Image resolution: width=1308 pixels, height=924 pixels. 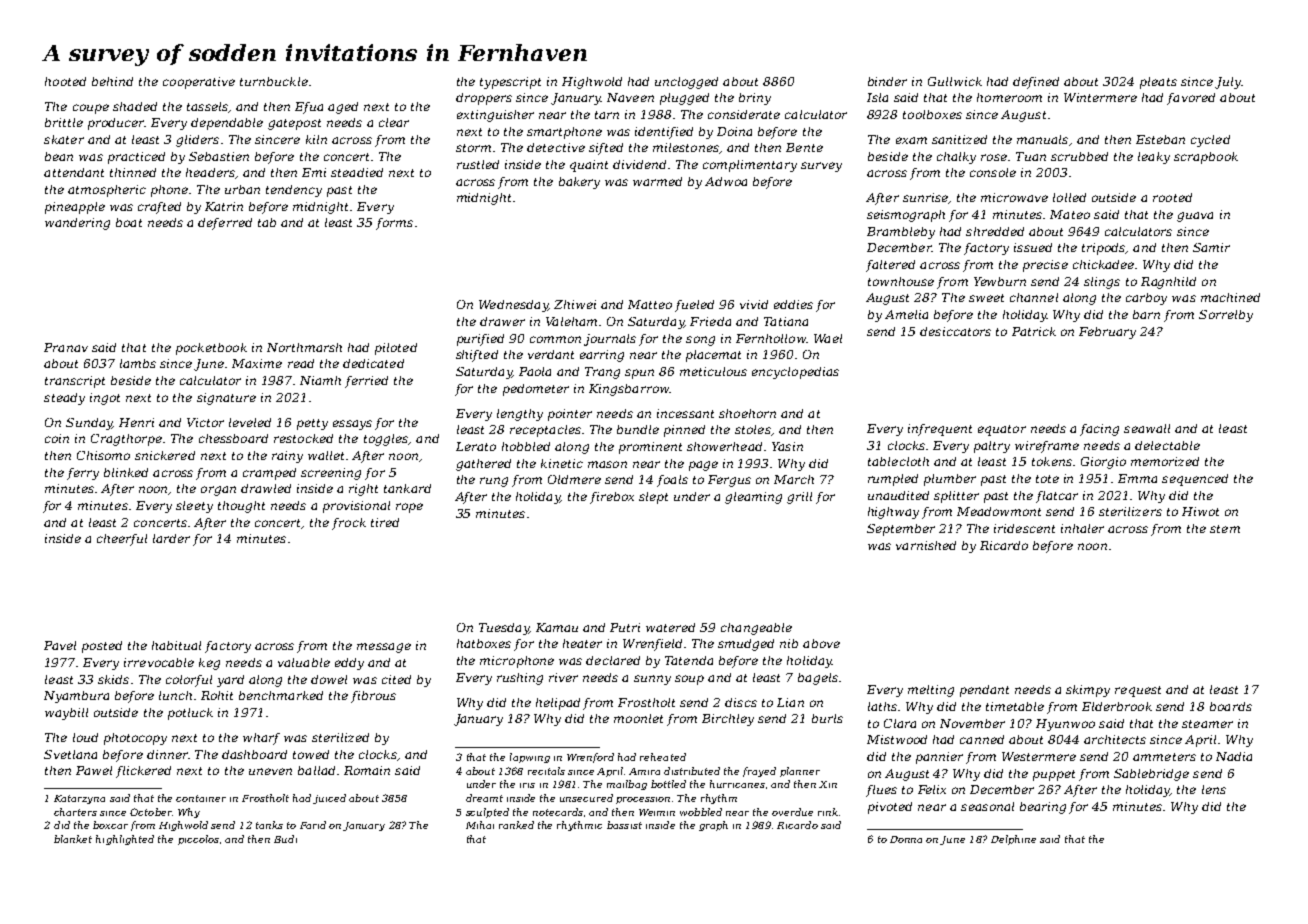 What do you see at coordinates (792, 812) in the image?
I see `overdue` at bounding box center [792, 812].
